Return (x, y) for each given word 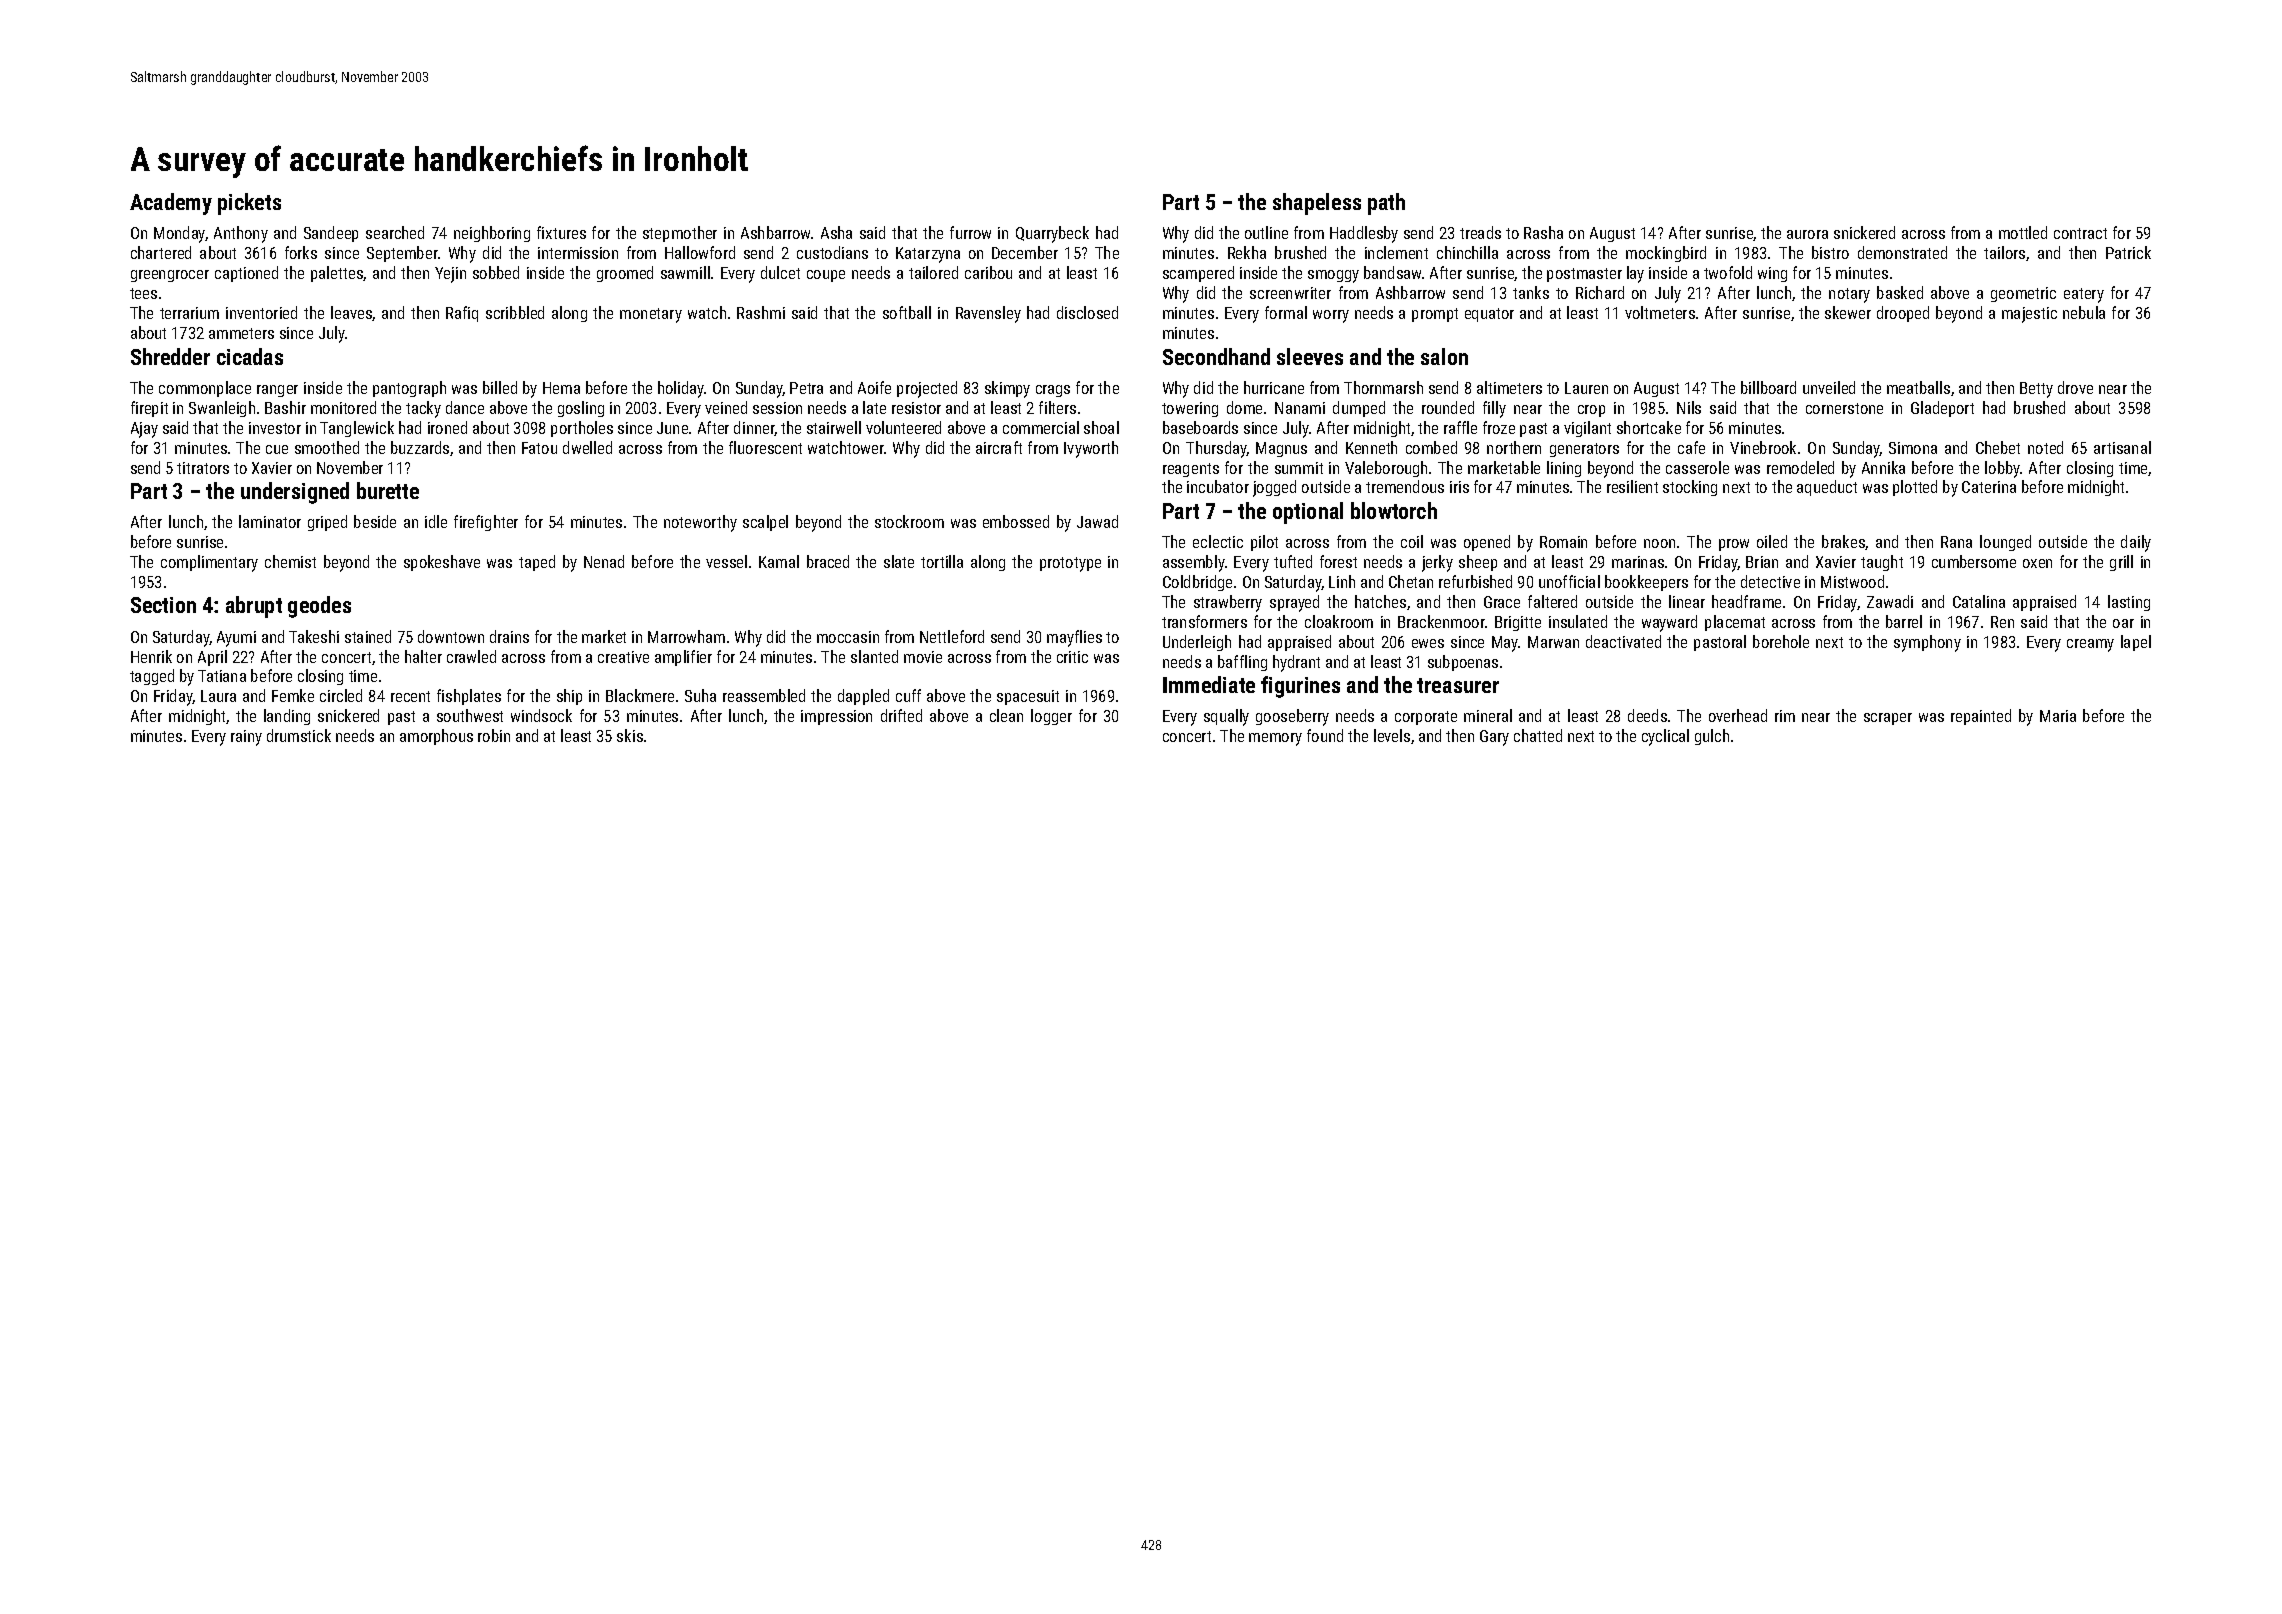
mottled (2023, 232)
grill (2121, 563)
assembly (1194, 563)
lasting (2129, 603)
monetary (651, 315)
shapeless (1317, 204)
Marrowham (686, 636)
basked (1900, 292)
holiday (681, 389)
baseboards (1200, 427)
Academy (171, 204)
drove (2075, 387)
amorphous (436, 737)
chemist (290, 561)
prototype (1070, 564)
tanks (1531, 292)
